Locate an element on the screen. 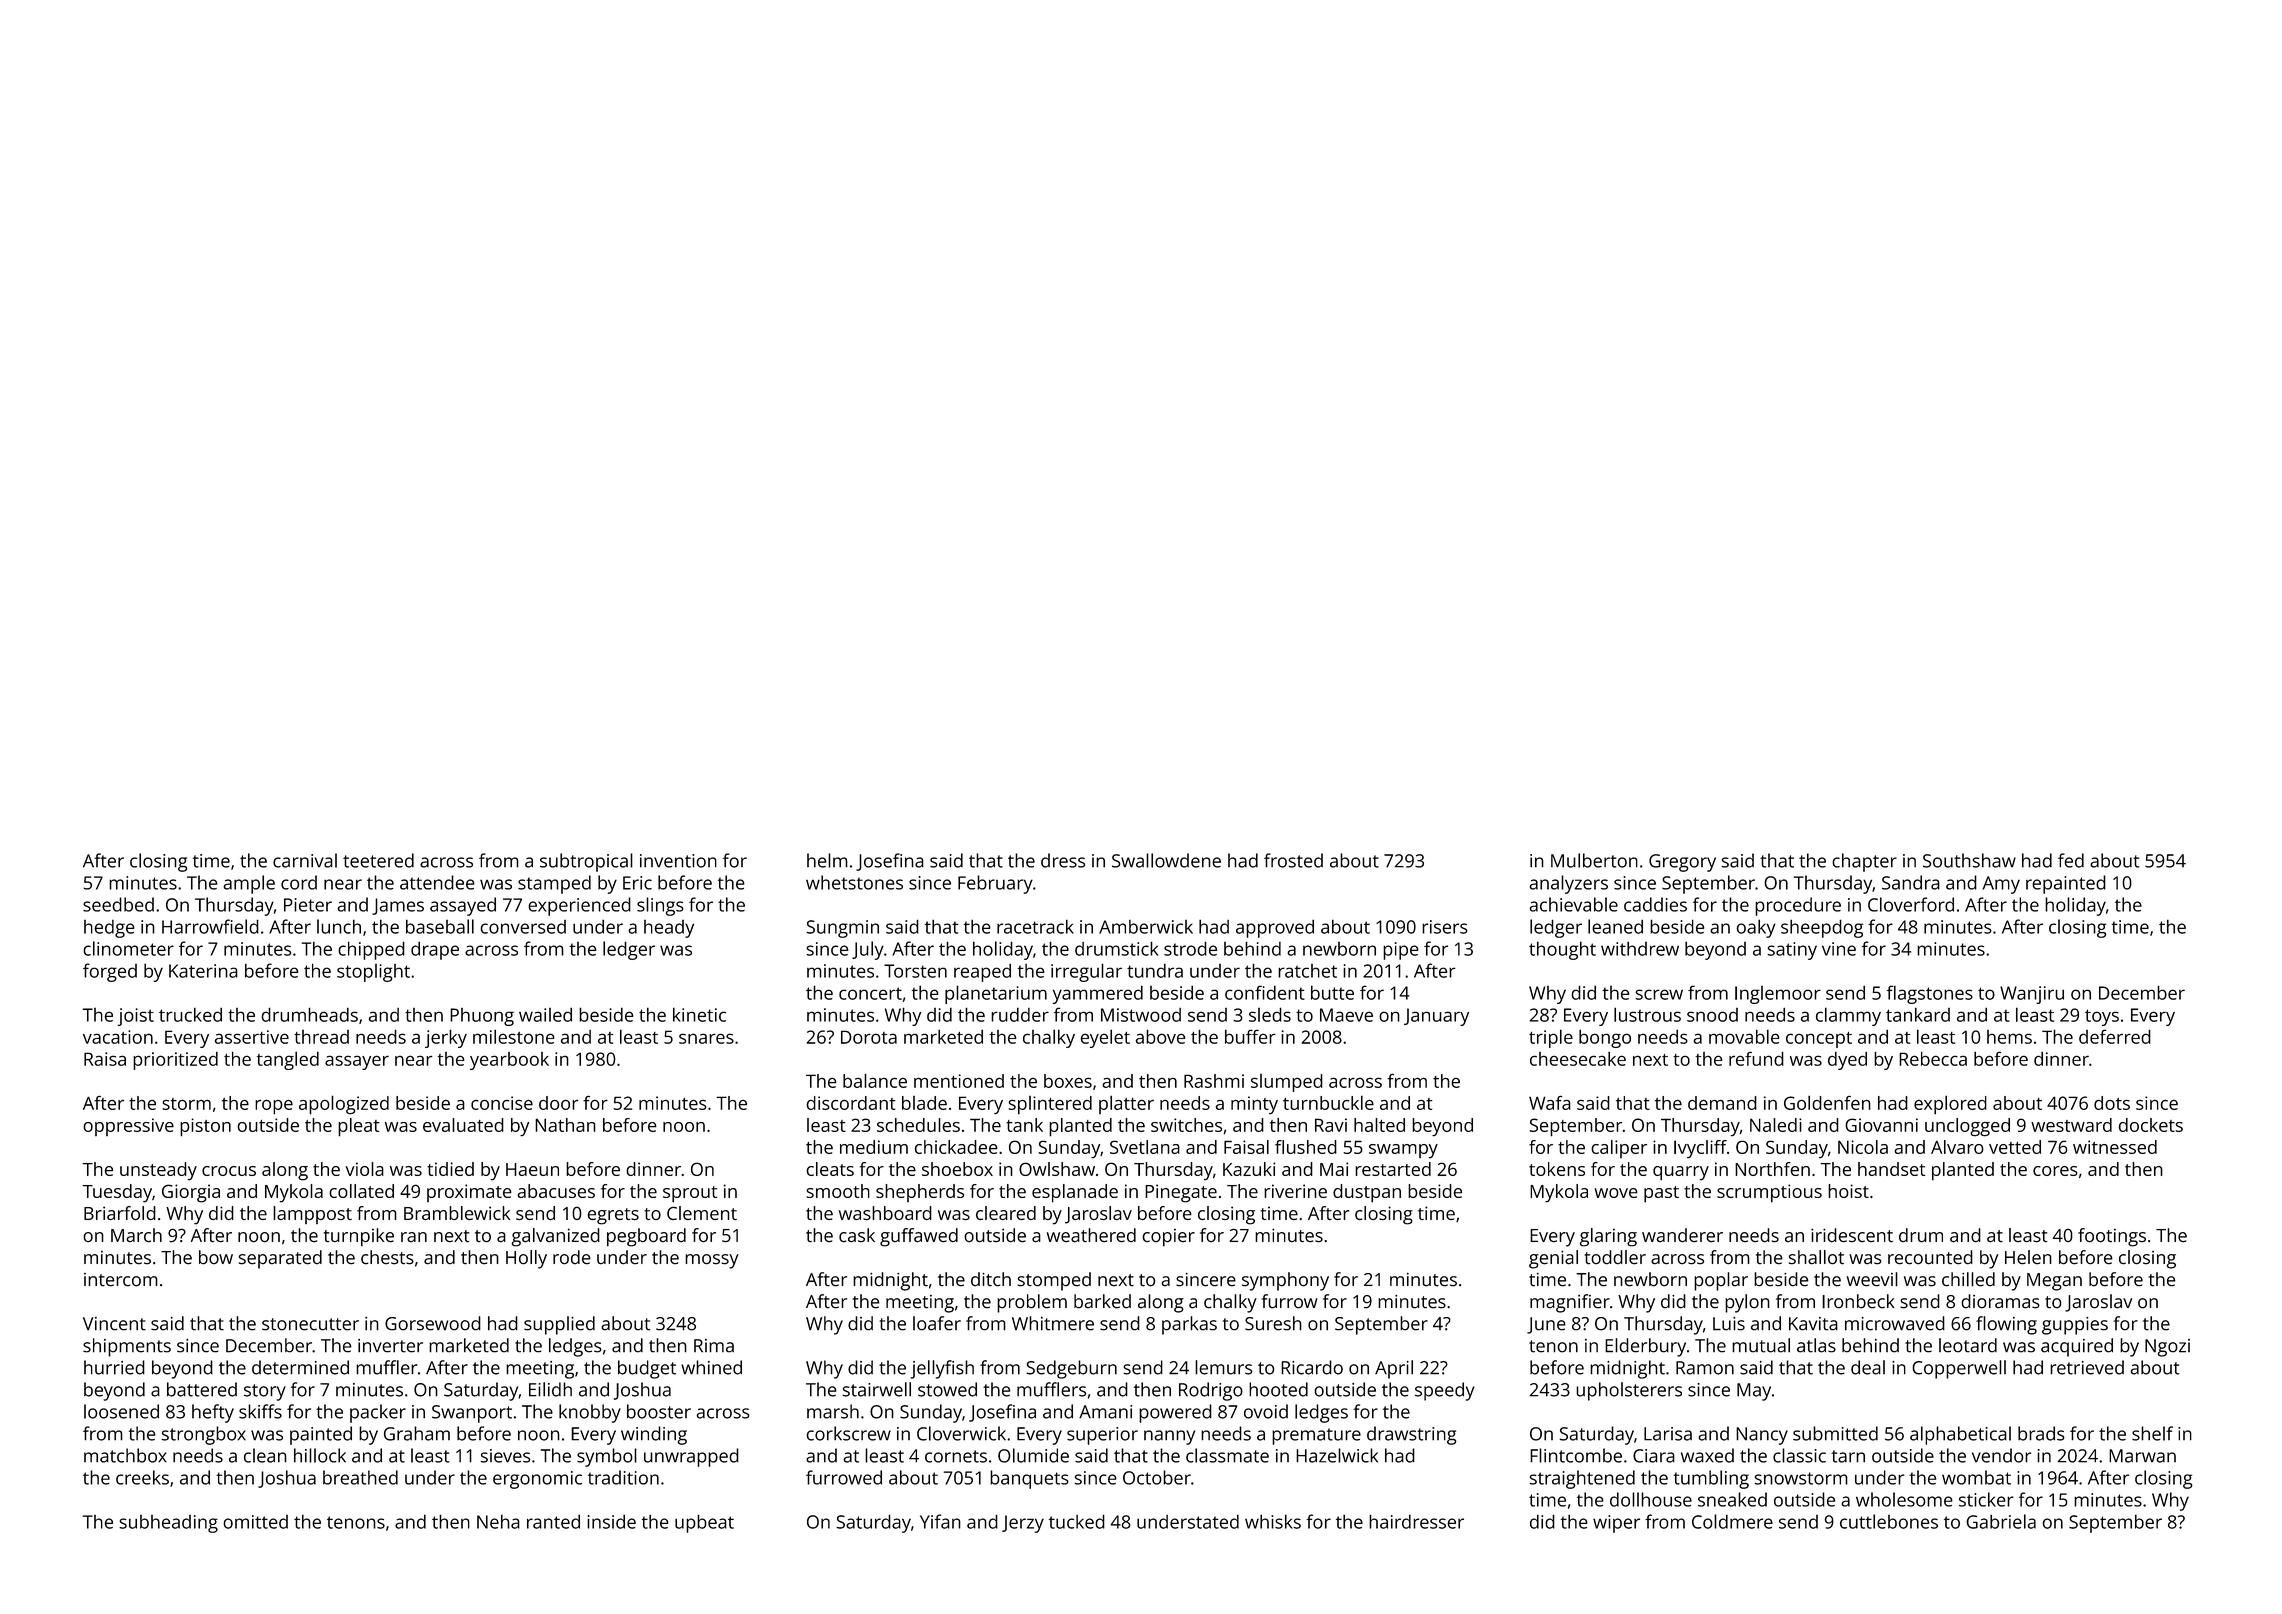 Image resolution: width=2282 pixels, height=1614 pixels. intercom is located at coordinates (121, 1280).
